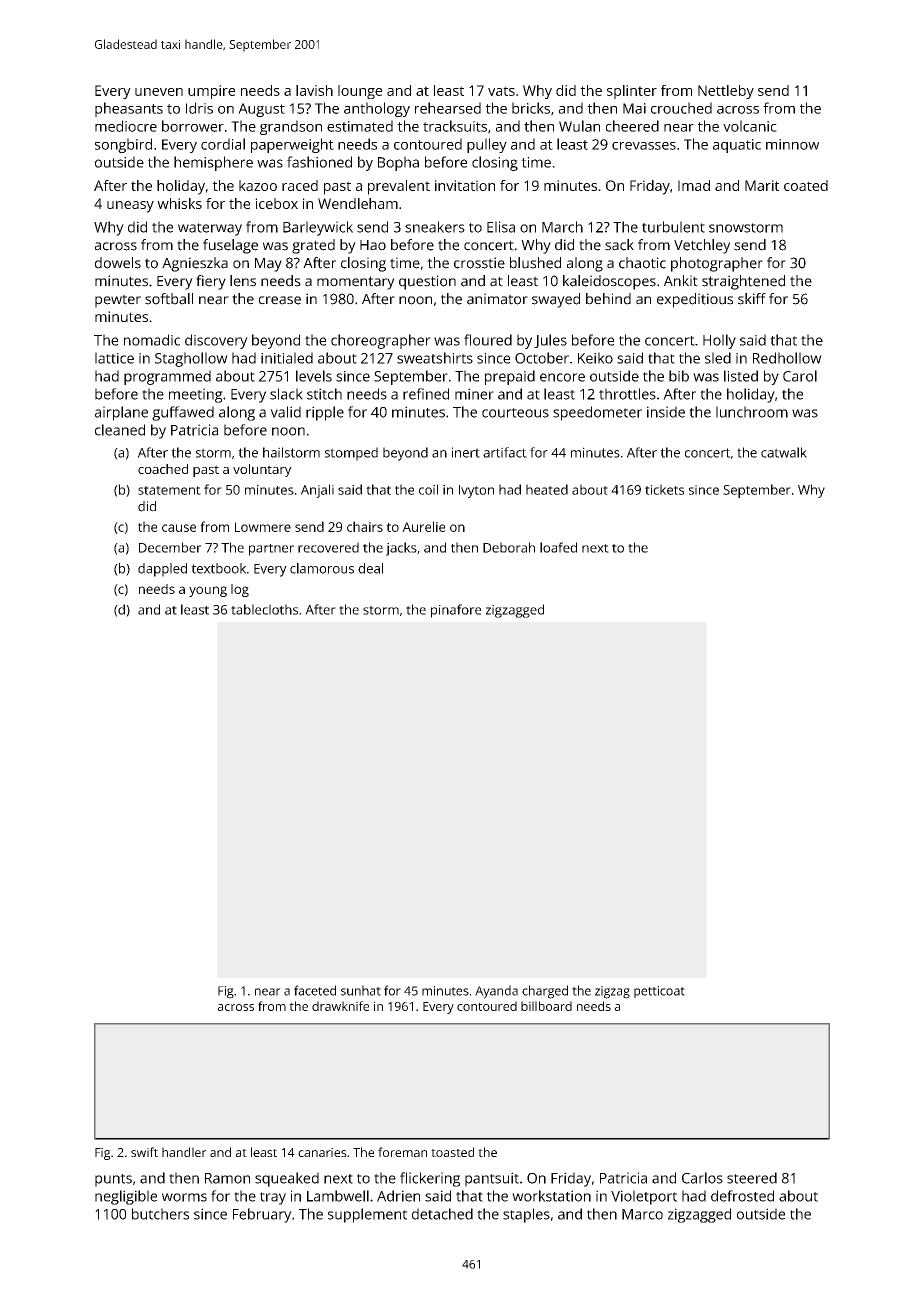  Describe the element at coordinates (315, 990) in the image. I see `faceted` at that location.
